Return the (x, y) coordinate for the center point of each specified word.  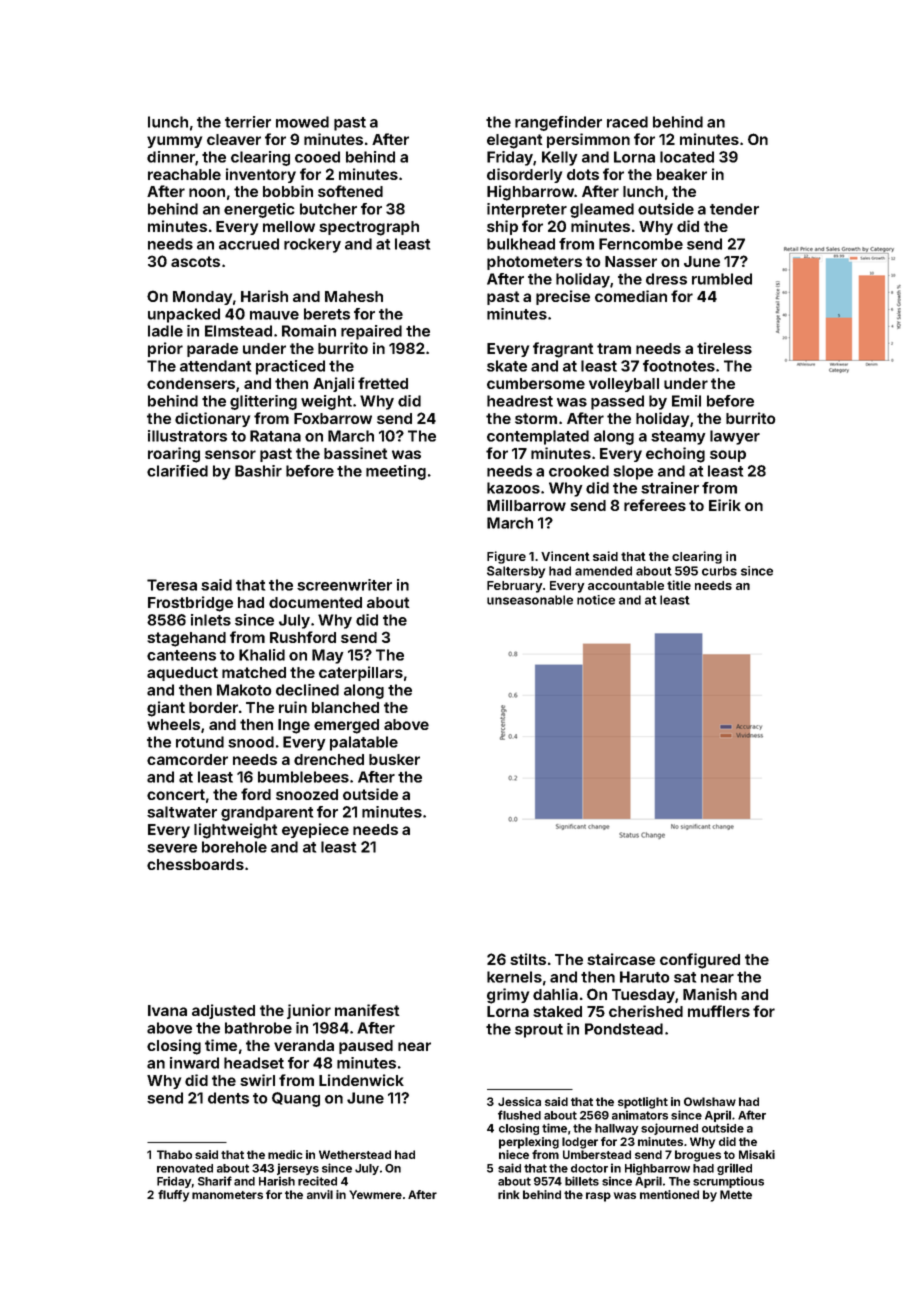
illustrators (187, 436)
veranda (304, 1045)
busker (394, 759)
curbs (719, 571)
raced (627, 122)
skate (507, 366)
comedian (631, 296)
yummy (174, 142)
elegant (515, 141)
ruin (293, 707)
